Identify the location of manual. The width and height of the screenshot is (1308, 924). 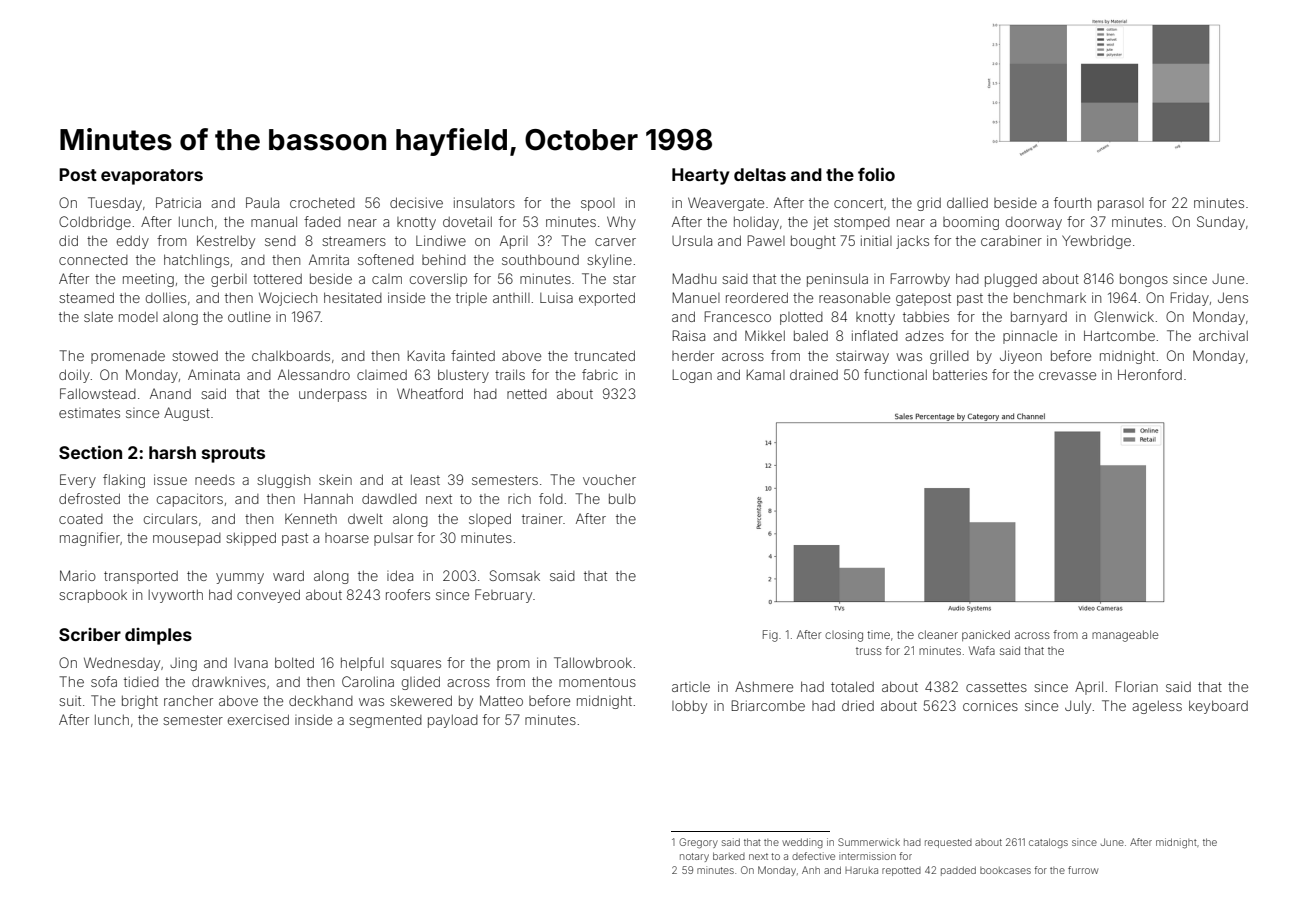
(274, 221).
